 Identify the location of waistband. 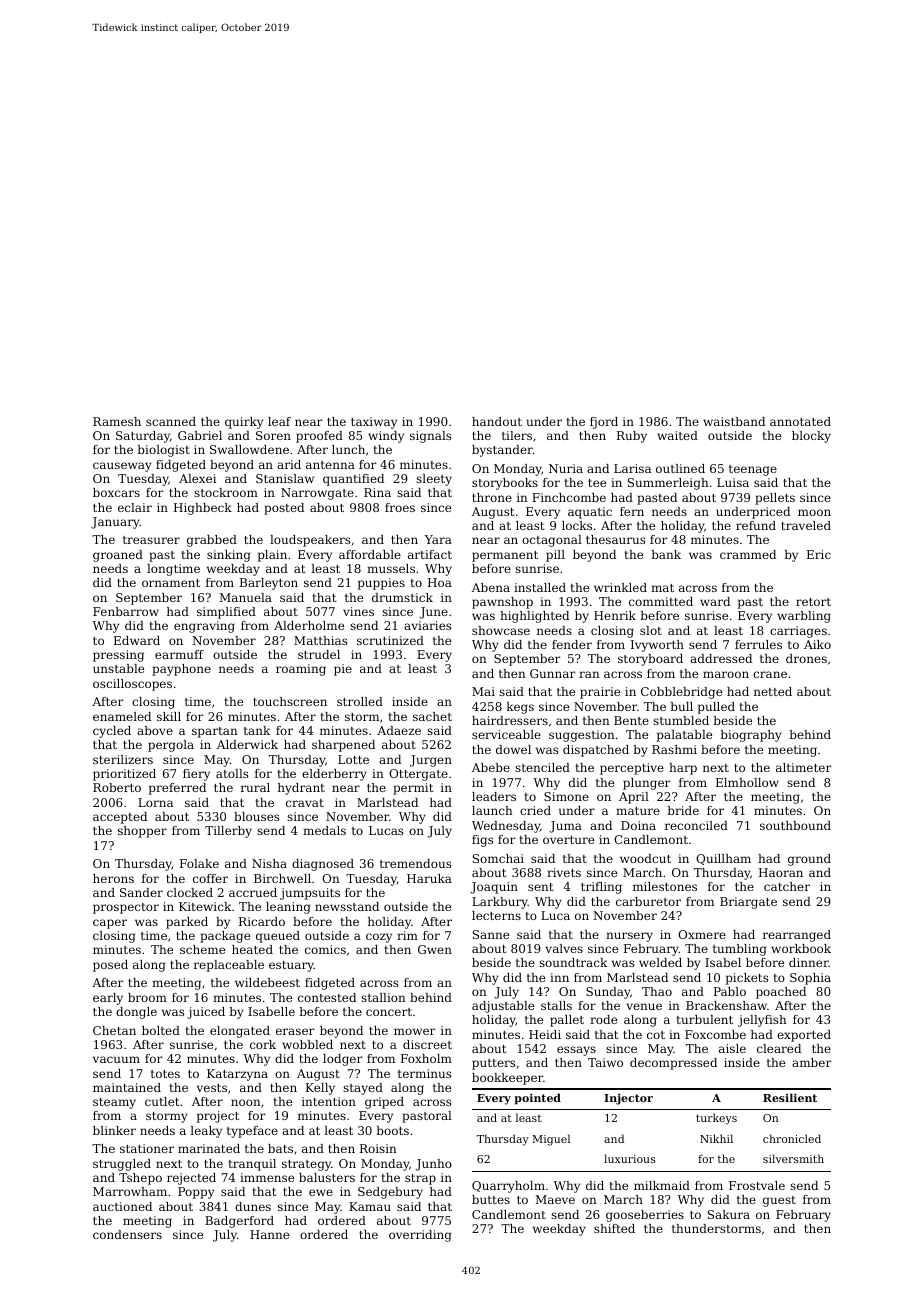
(734, 421).
